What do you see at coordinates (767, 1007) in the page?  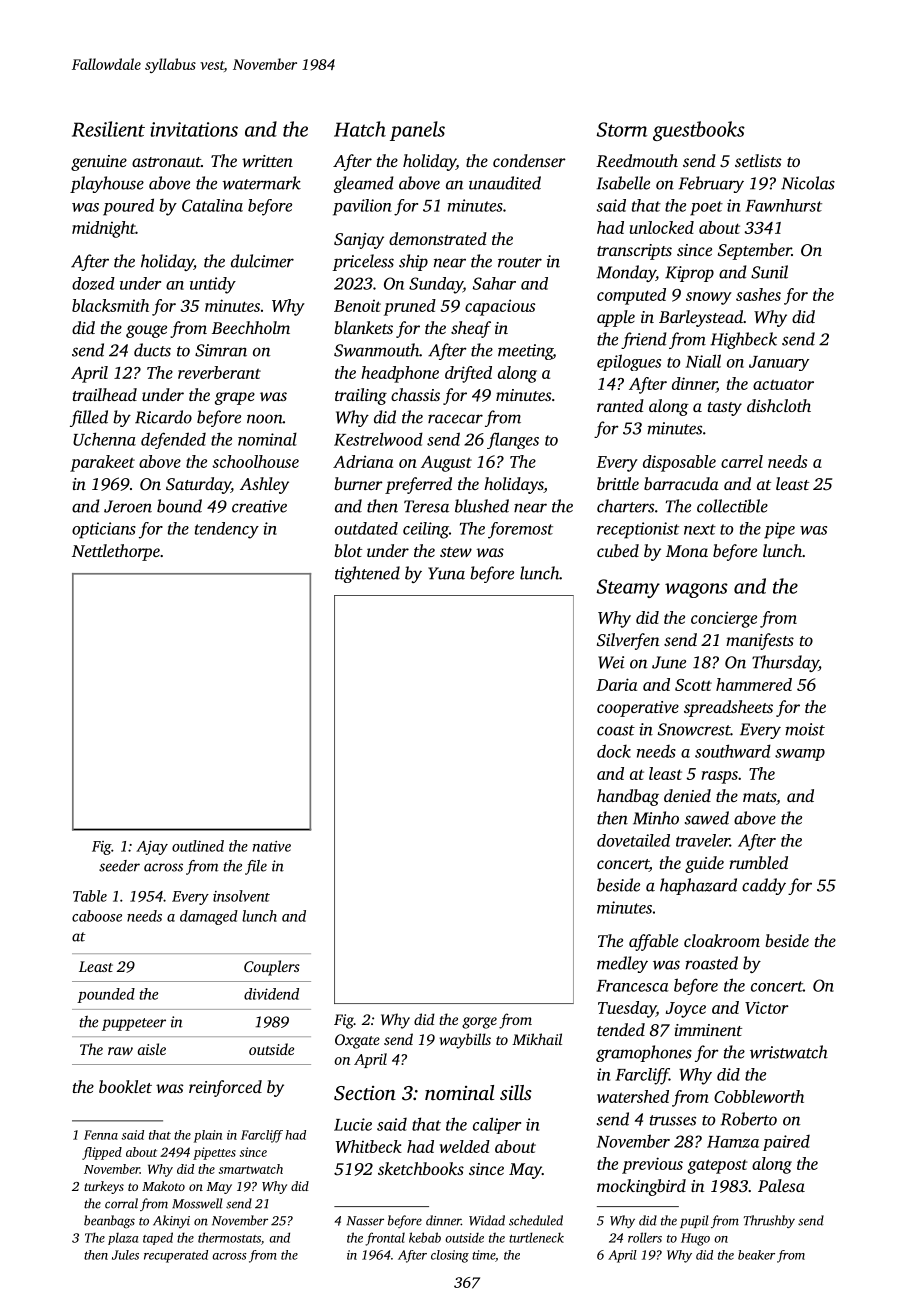 I see `Victor` at bounding box center [767, 1007].
